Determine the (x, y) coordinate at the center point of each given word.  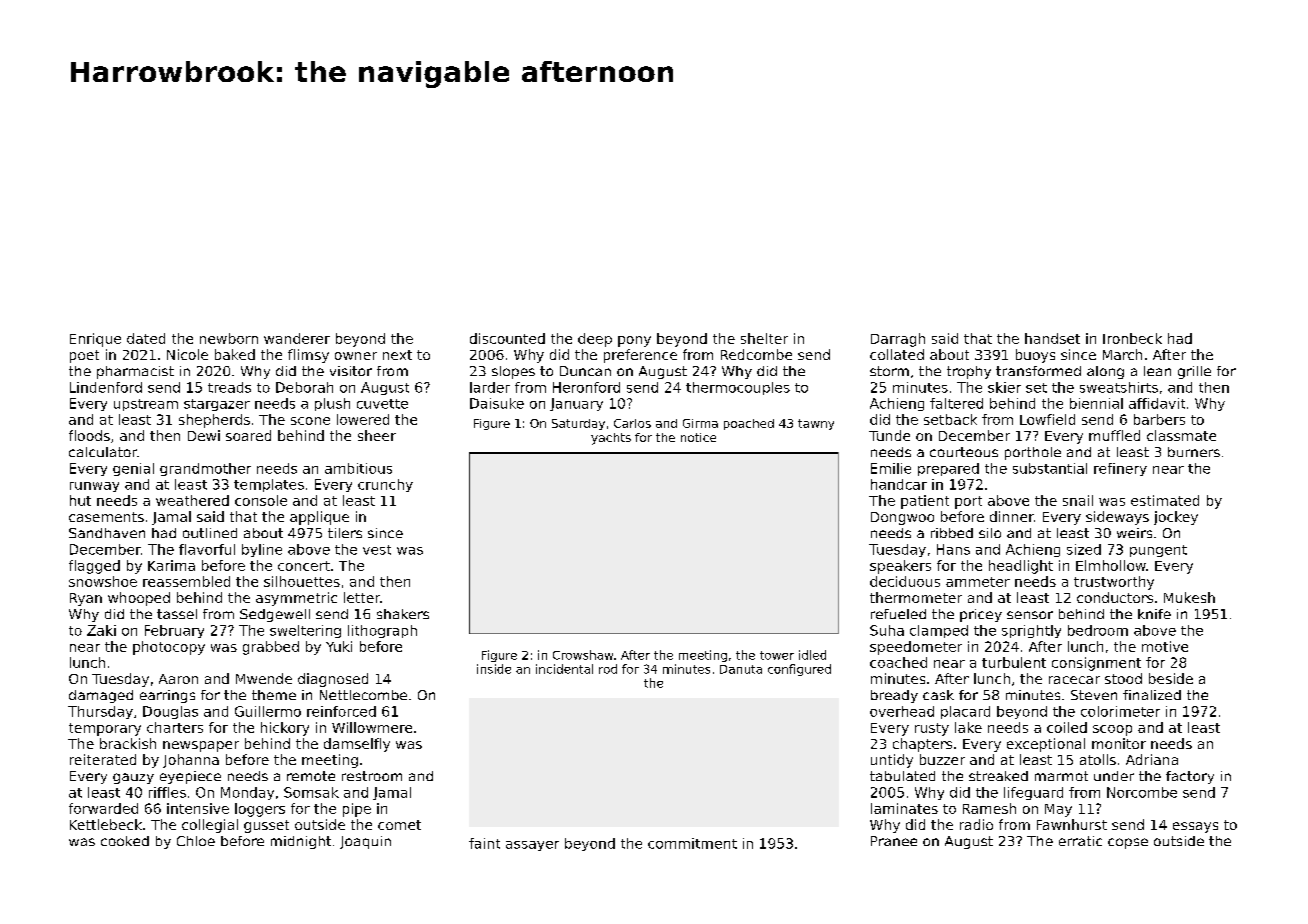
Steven (1094, 695)
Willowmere (372, 727)
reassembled (186, 581)
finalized (1152, 695)
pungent (1158, 551)
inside (494, 669)
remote (311, 776)
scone (310, 421)
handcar (899, 484)
